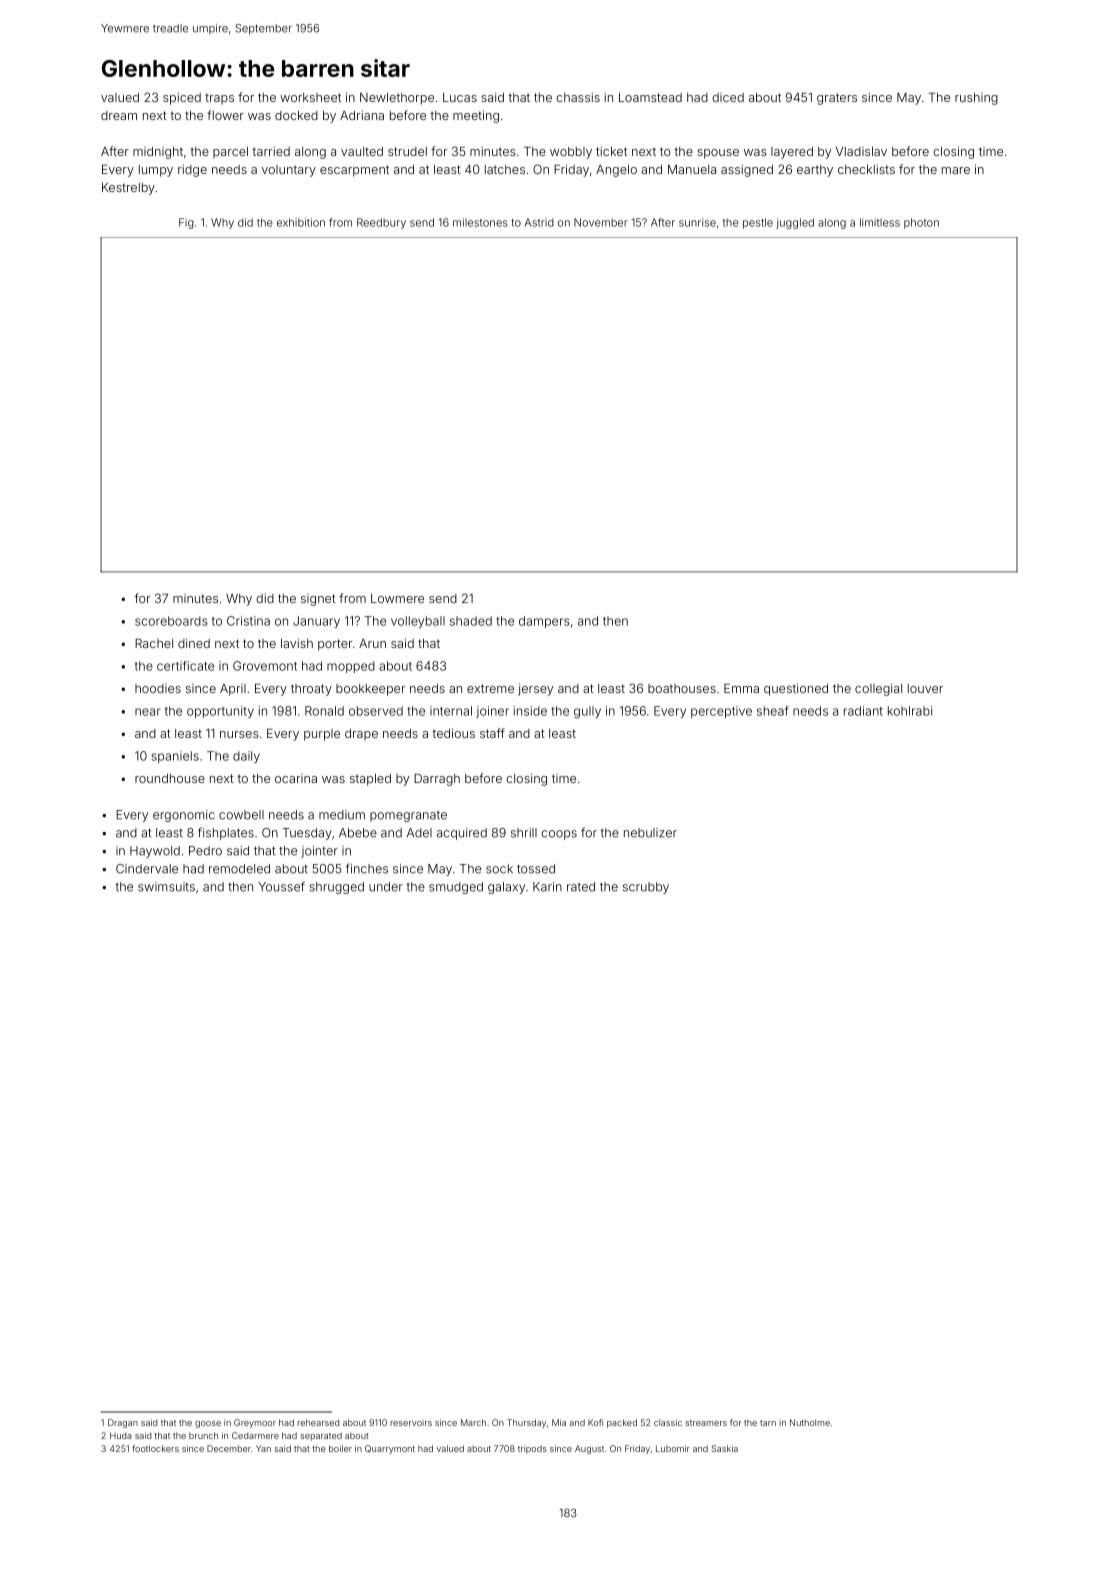 Image resolution: width=1118 pixels, height=1582 pixels. I want to click on rushing, so click(976, 99).
